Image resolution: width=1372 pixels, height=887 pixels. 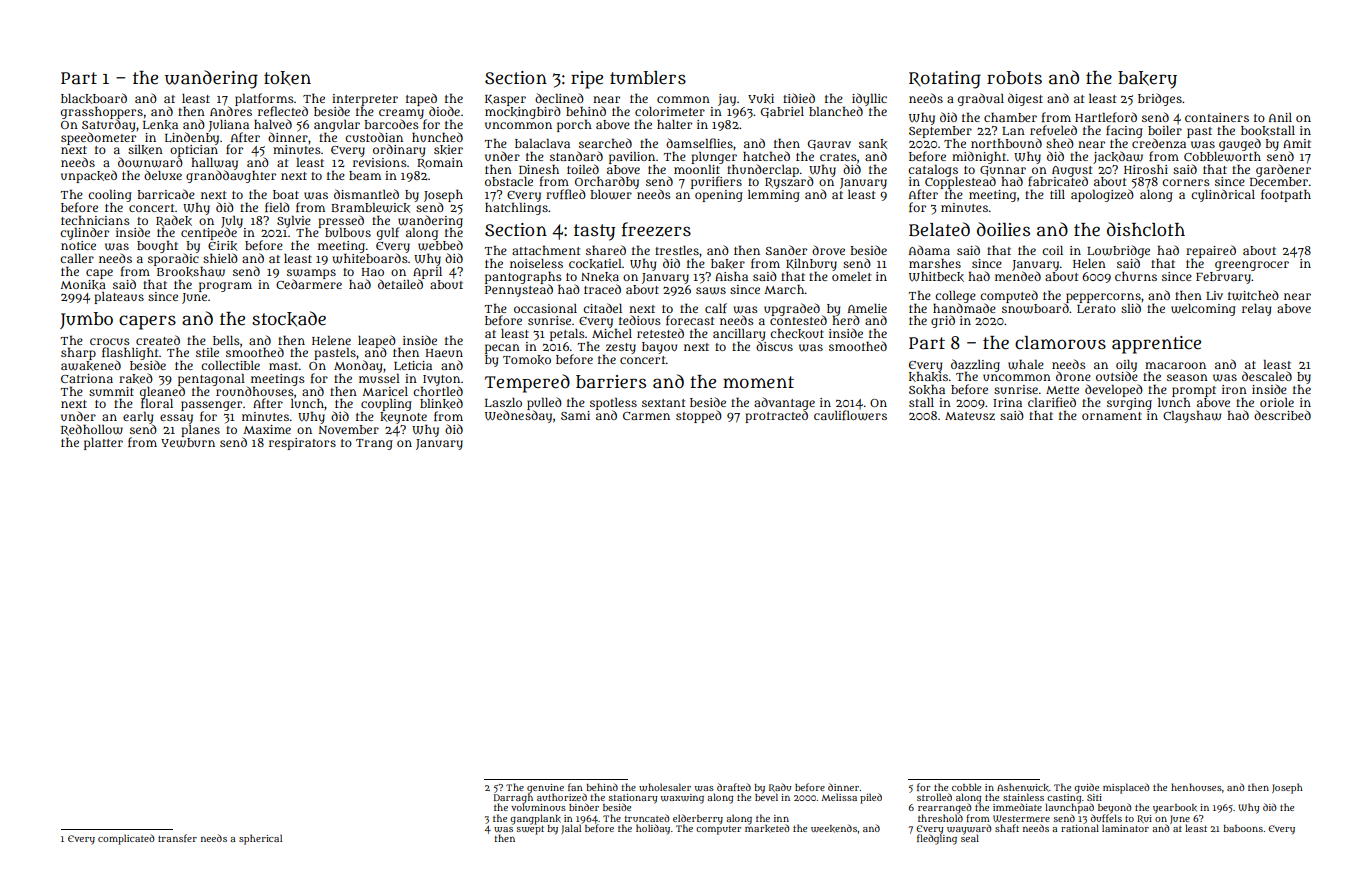 I want to click on respirators, so click(x=302, y=444).
